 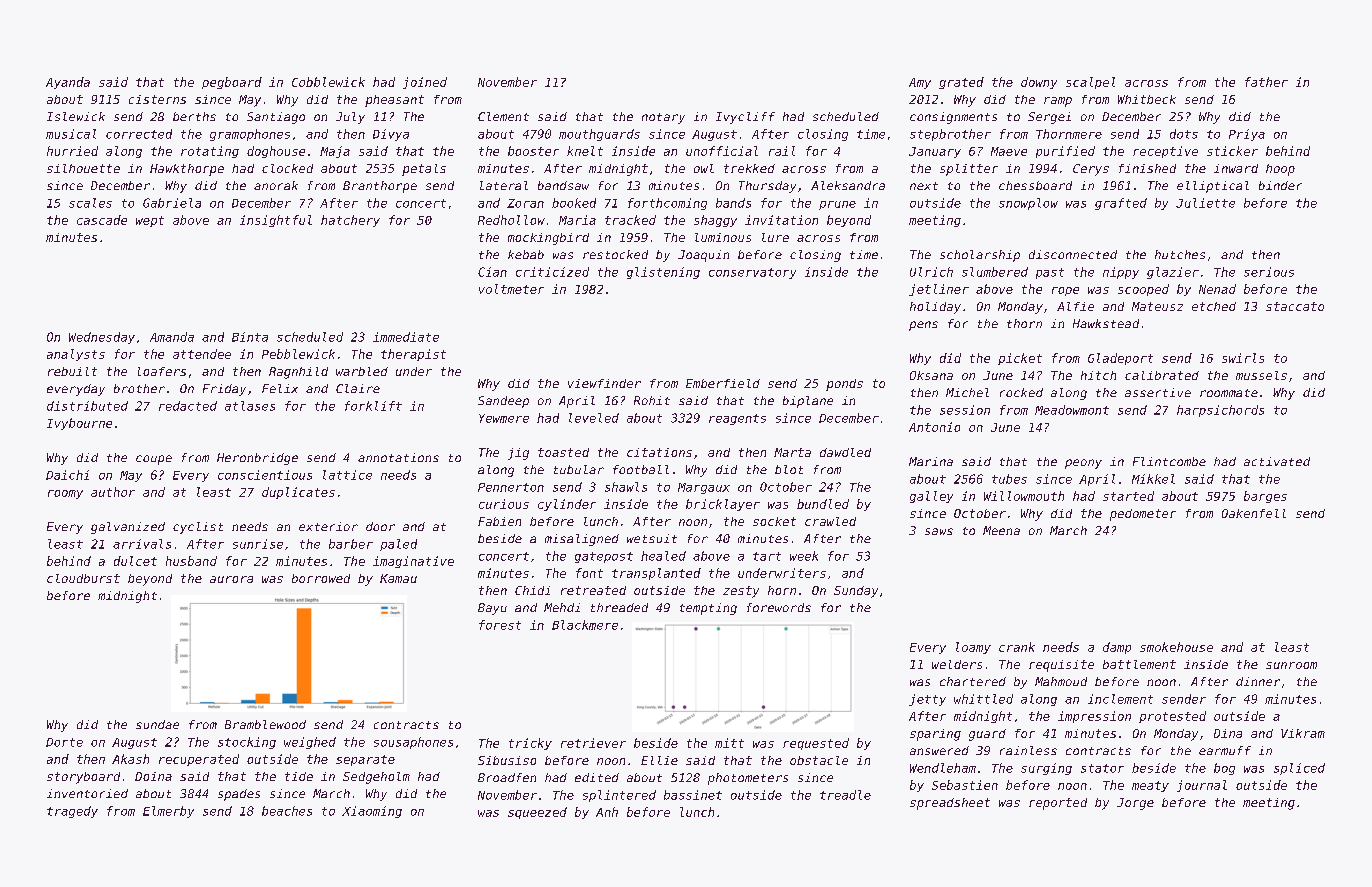 What do you see at coordinates (745, 118) in the screenshot?
I see `Ivycliff` at bounding box center [745, 118].
